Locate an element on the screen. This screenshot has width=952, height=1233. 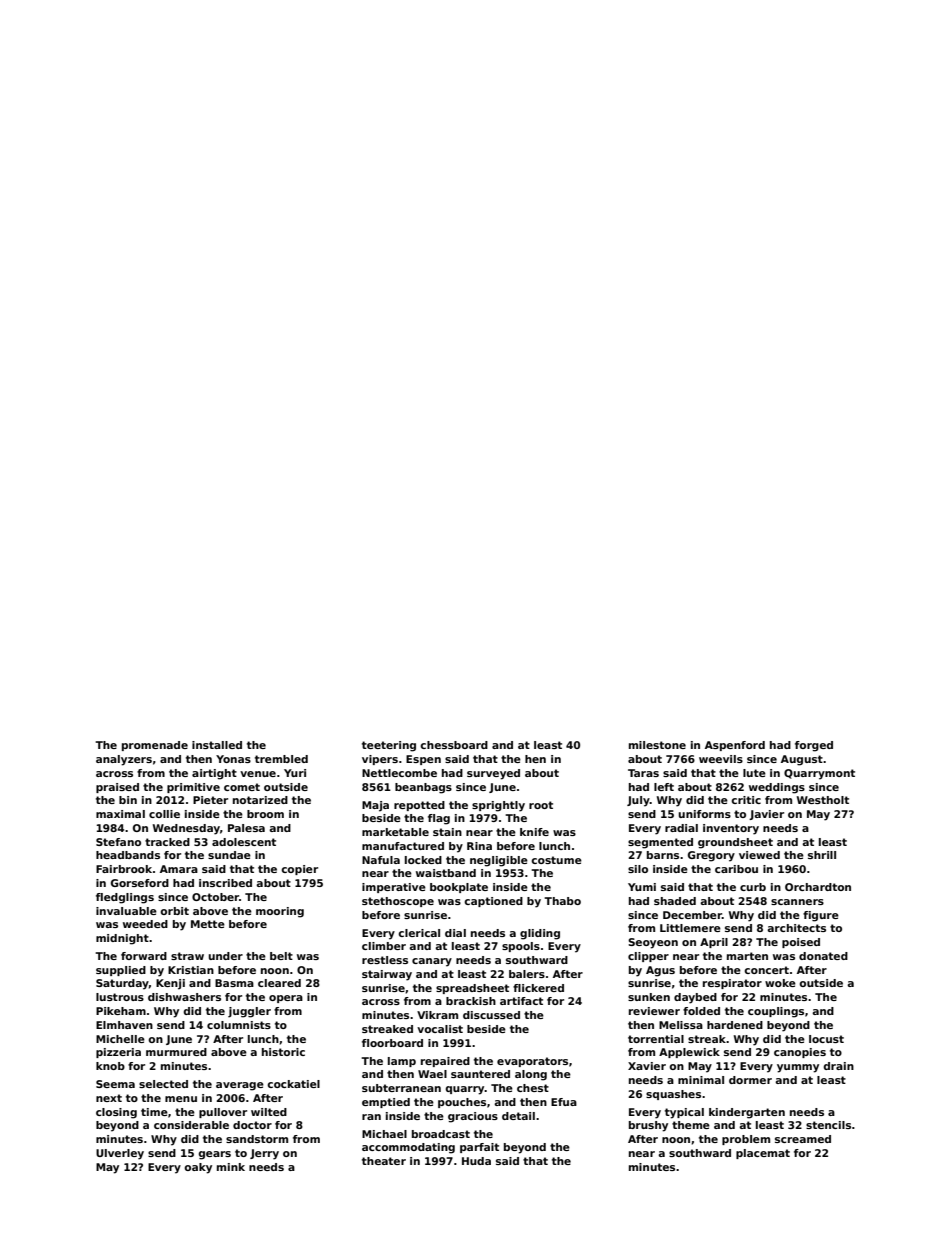
kindergarten is located at coordinates (747, 1113).
